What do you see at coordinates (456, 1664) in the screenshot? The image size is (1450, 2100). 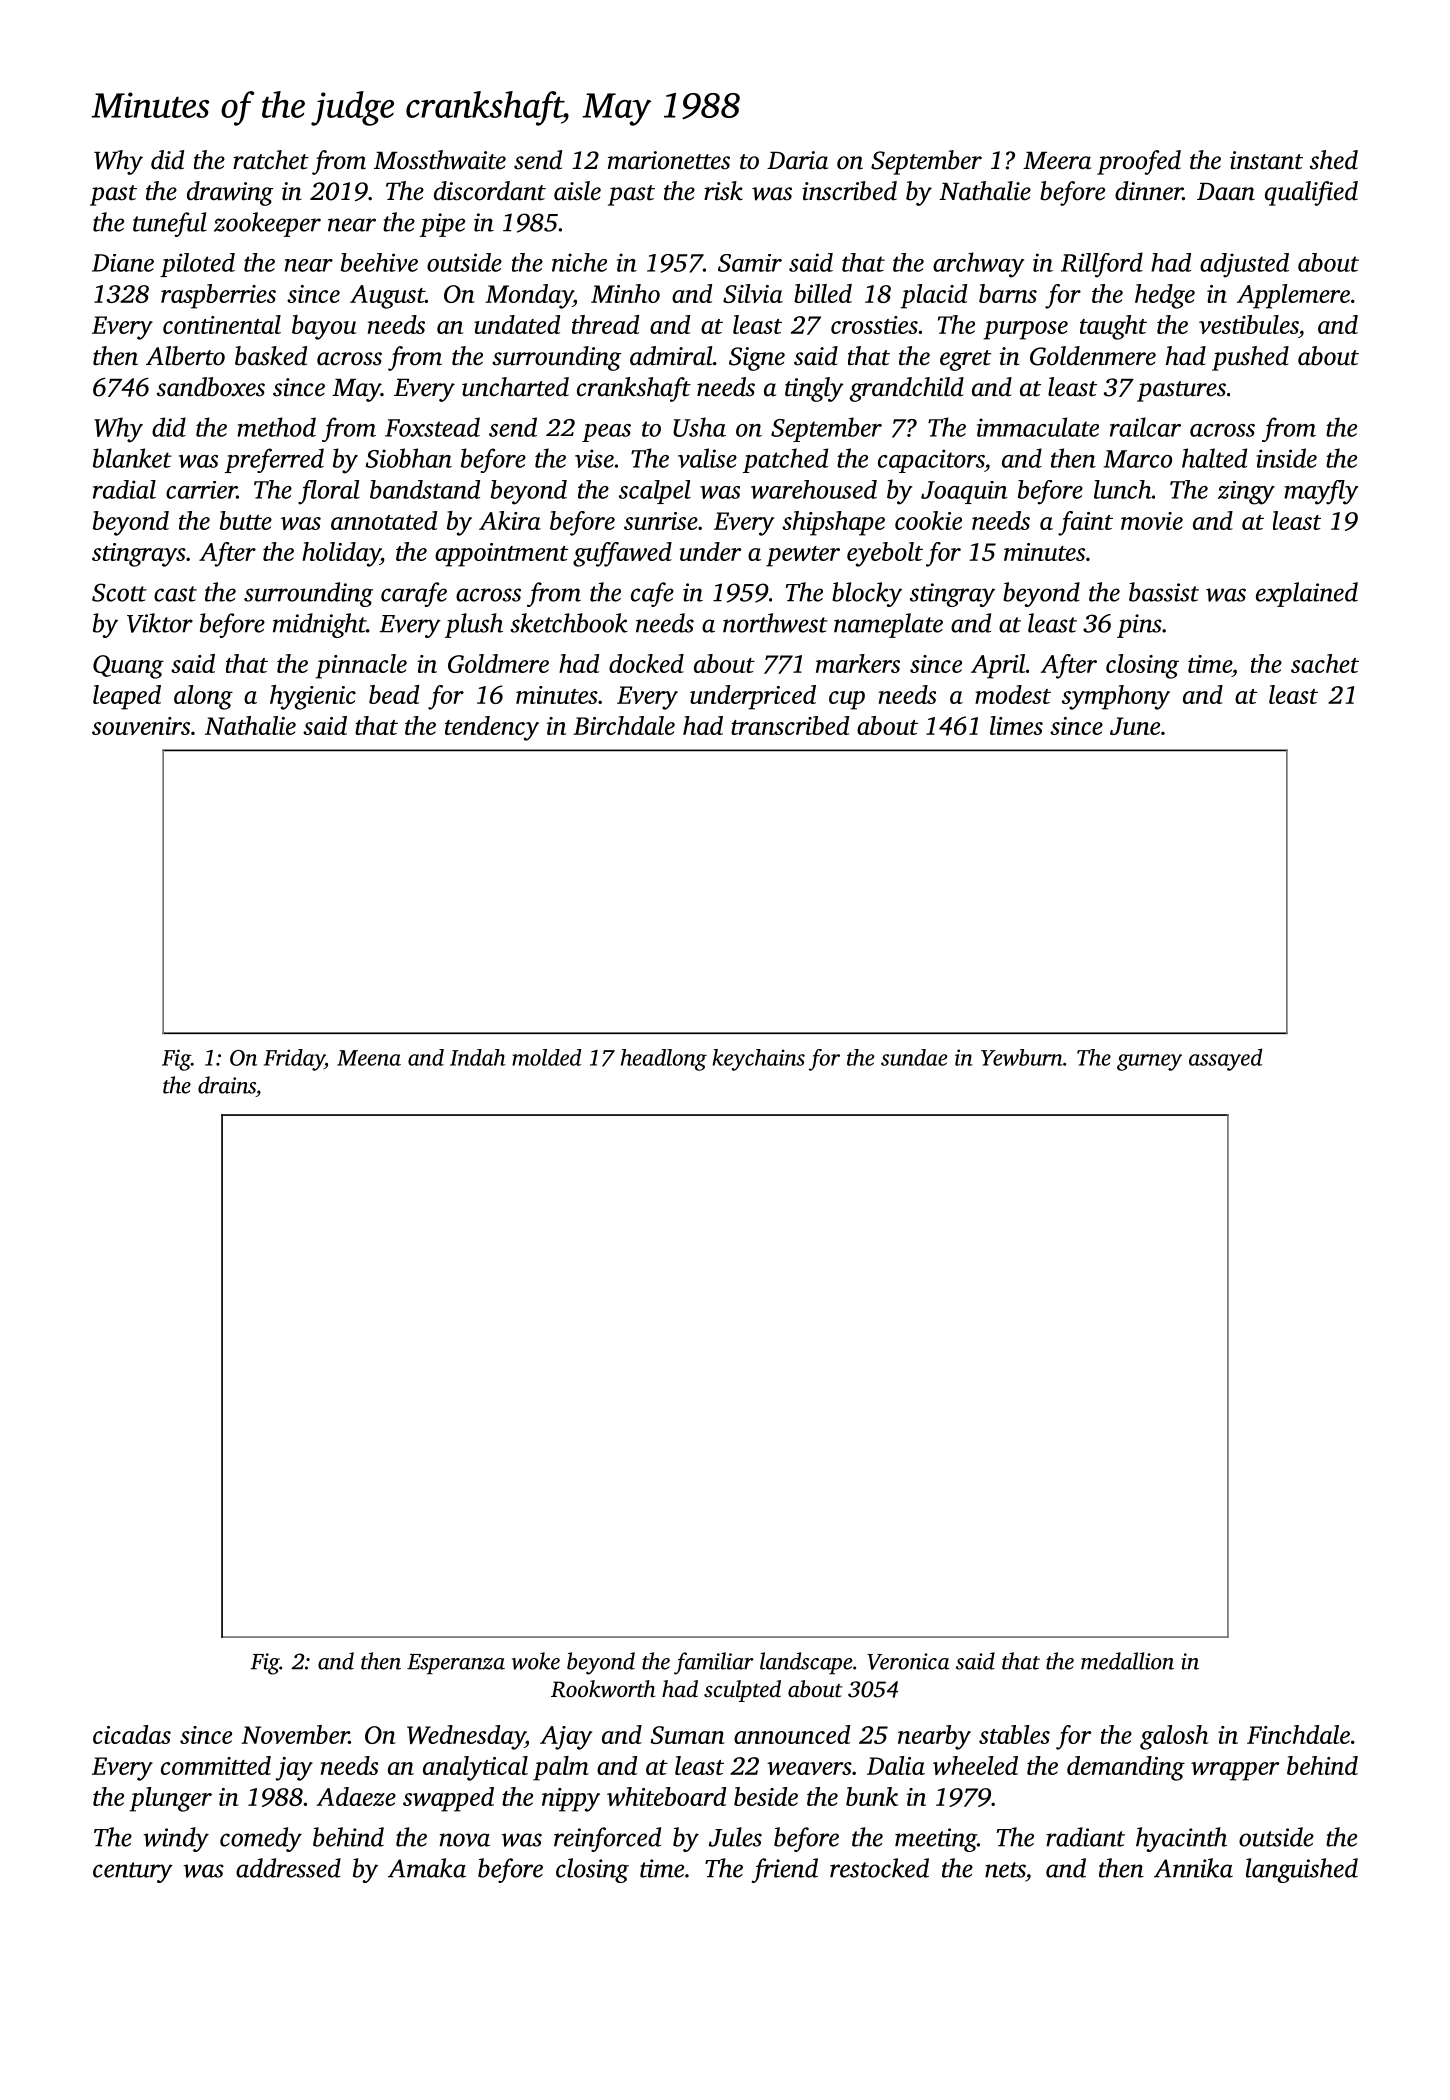 I see `Esperanza` at bounding box center [456, 1664].
